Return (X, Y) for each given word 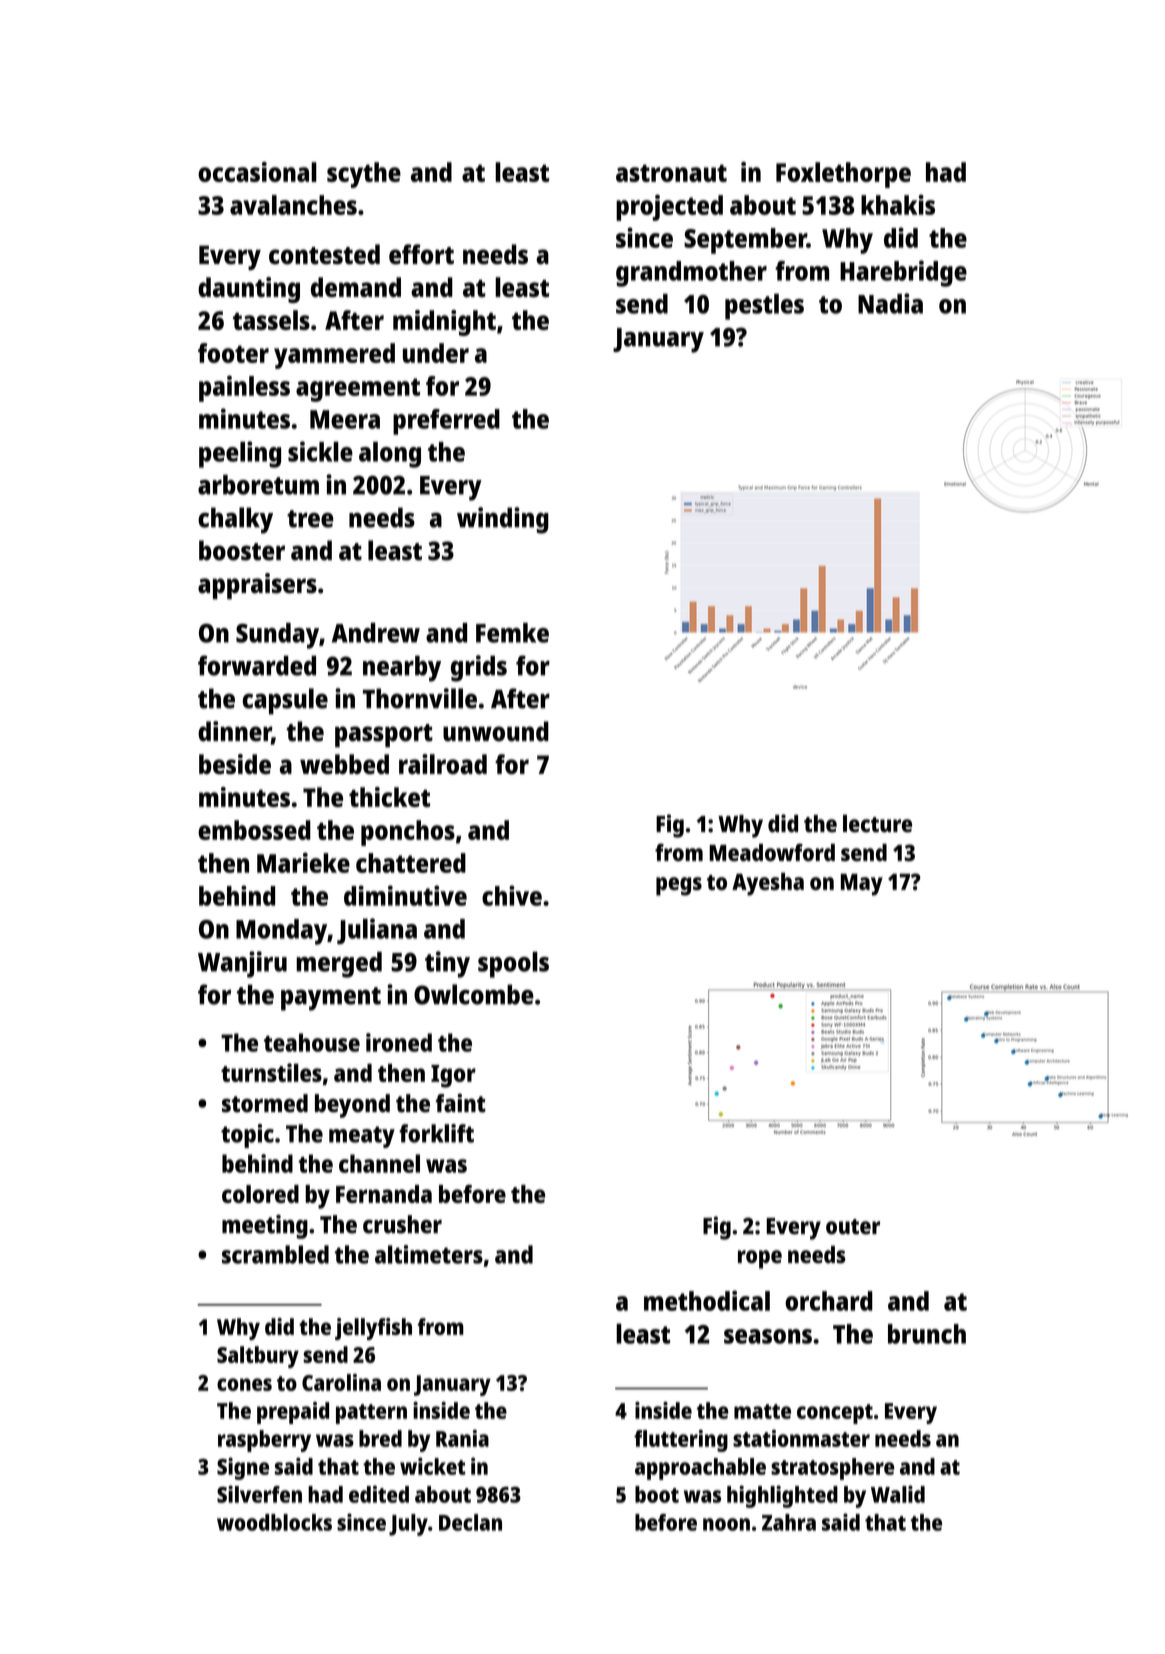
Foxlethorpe (843, 175)
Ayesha (768, 884)
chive (512, 895)
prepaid (293, 1413)
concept (835, 1414)
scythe (364, 175)
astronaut (671, 173)
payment (331, 999)
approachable (700, 1469)
